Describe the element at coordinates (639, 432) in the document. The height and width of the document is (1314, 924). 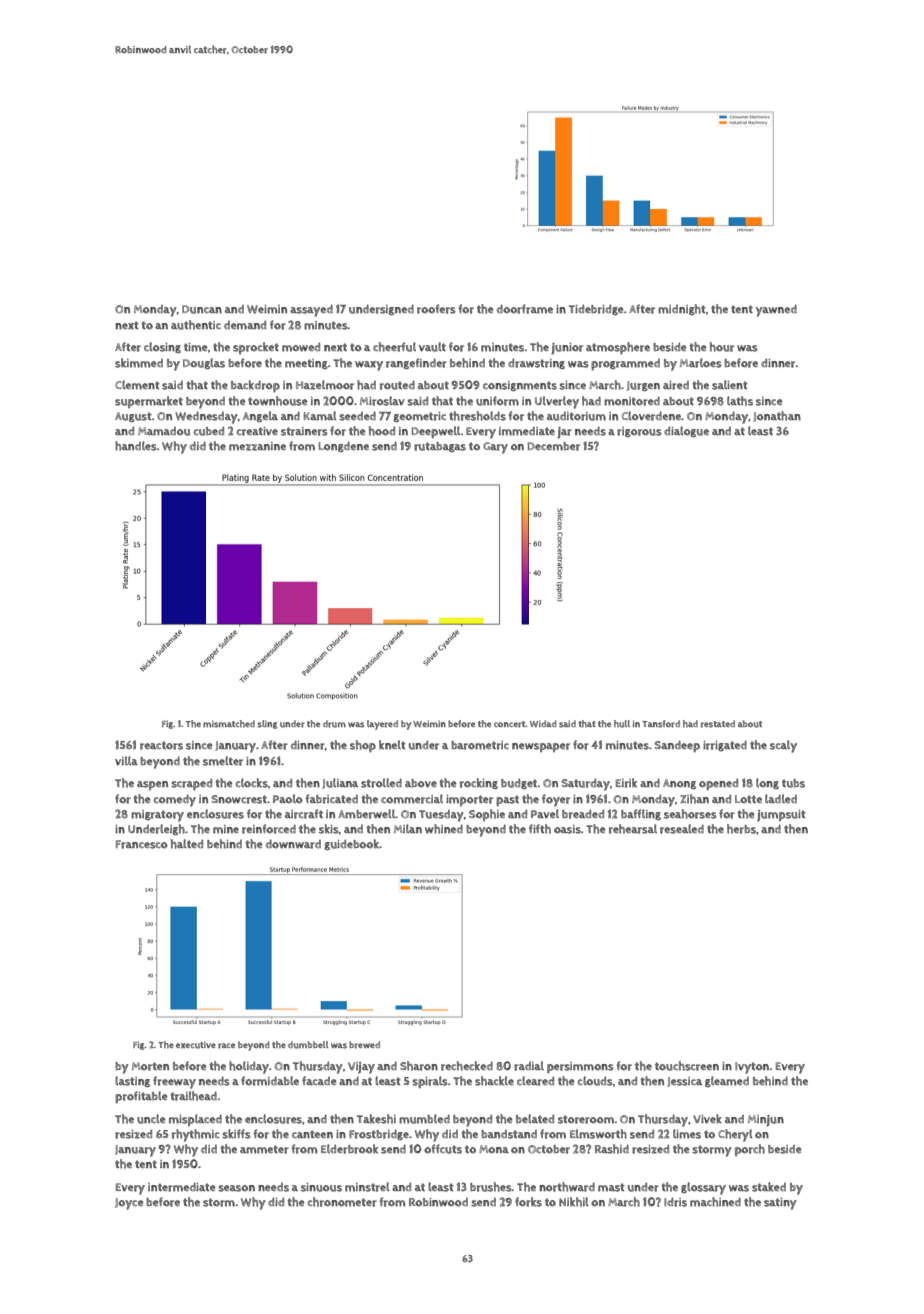
I see `rigorous` at that location.
